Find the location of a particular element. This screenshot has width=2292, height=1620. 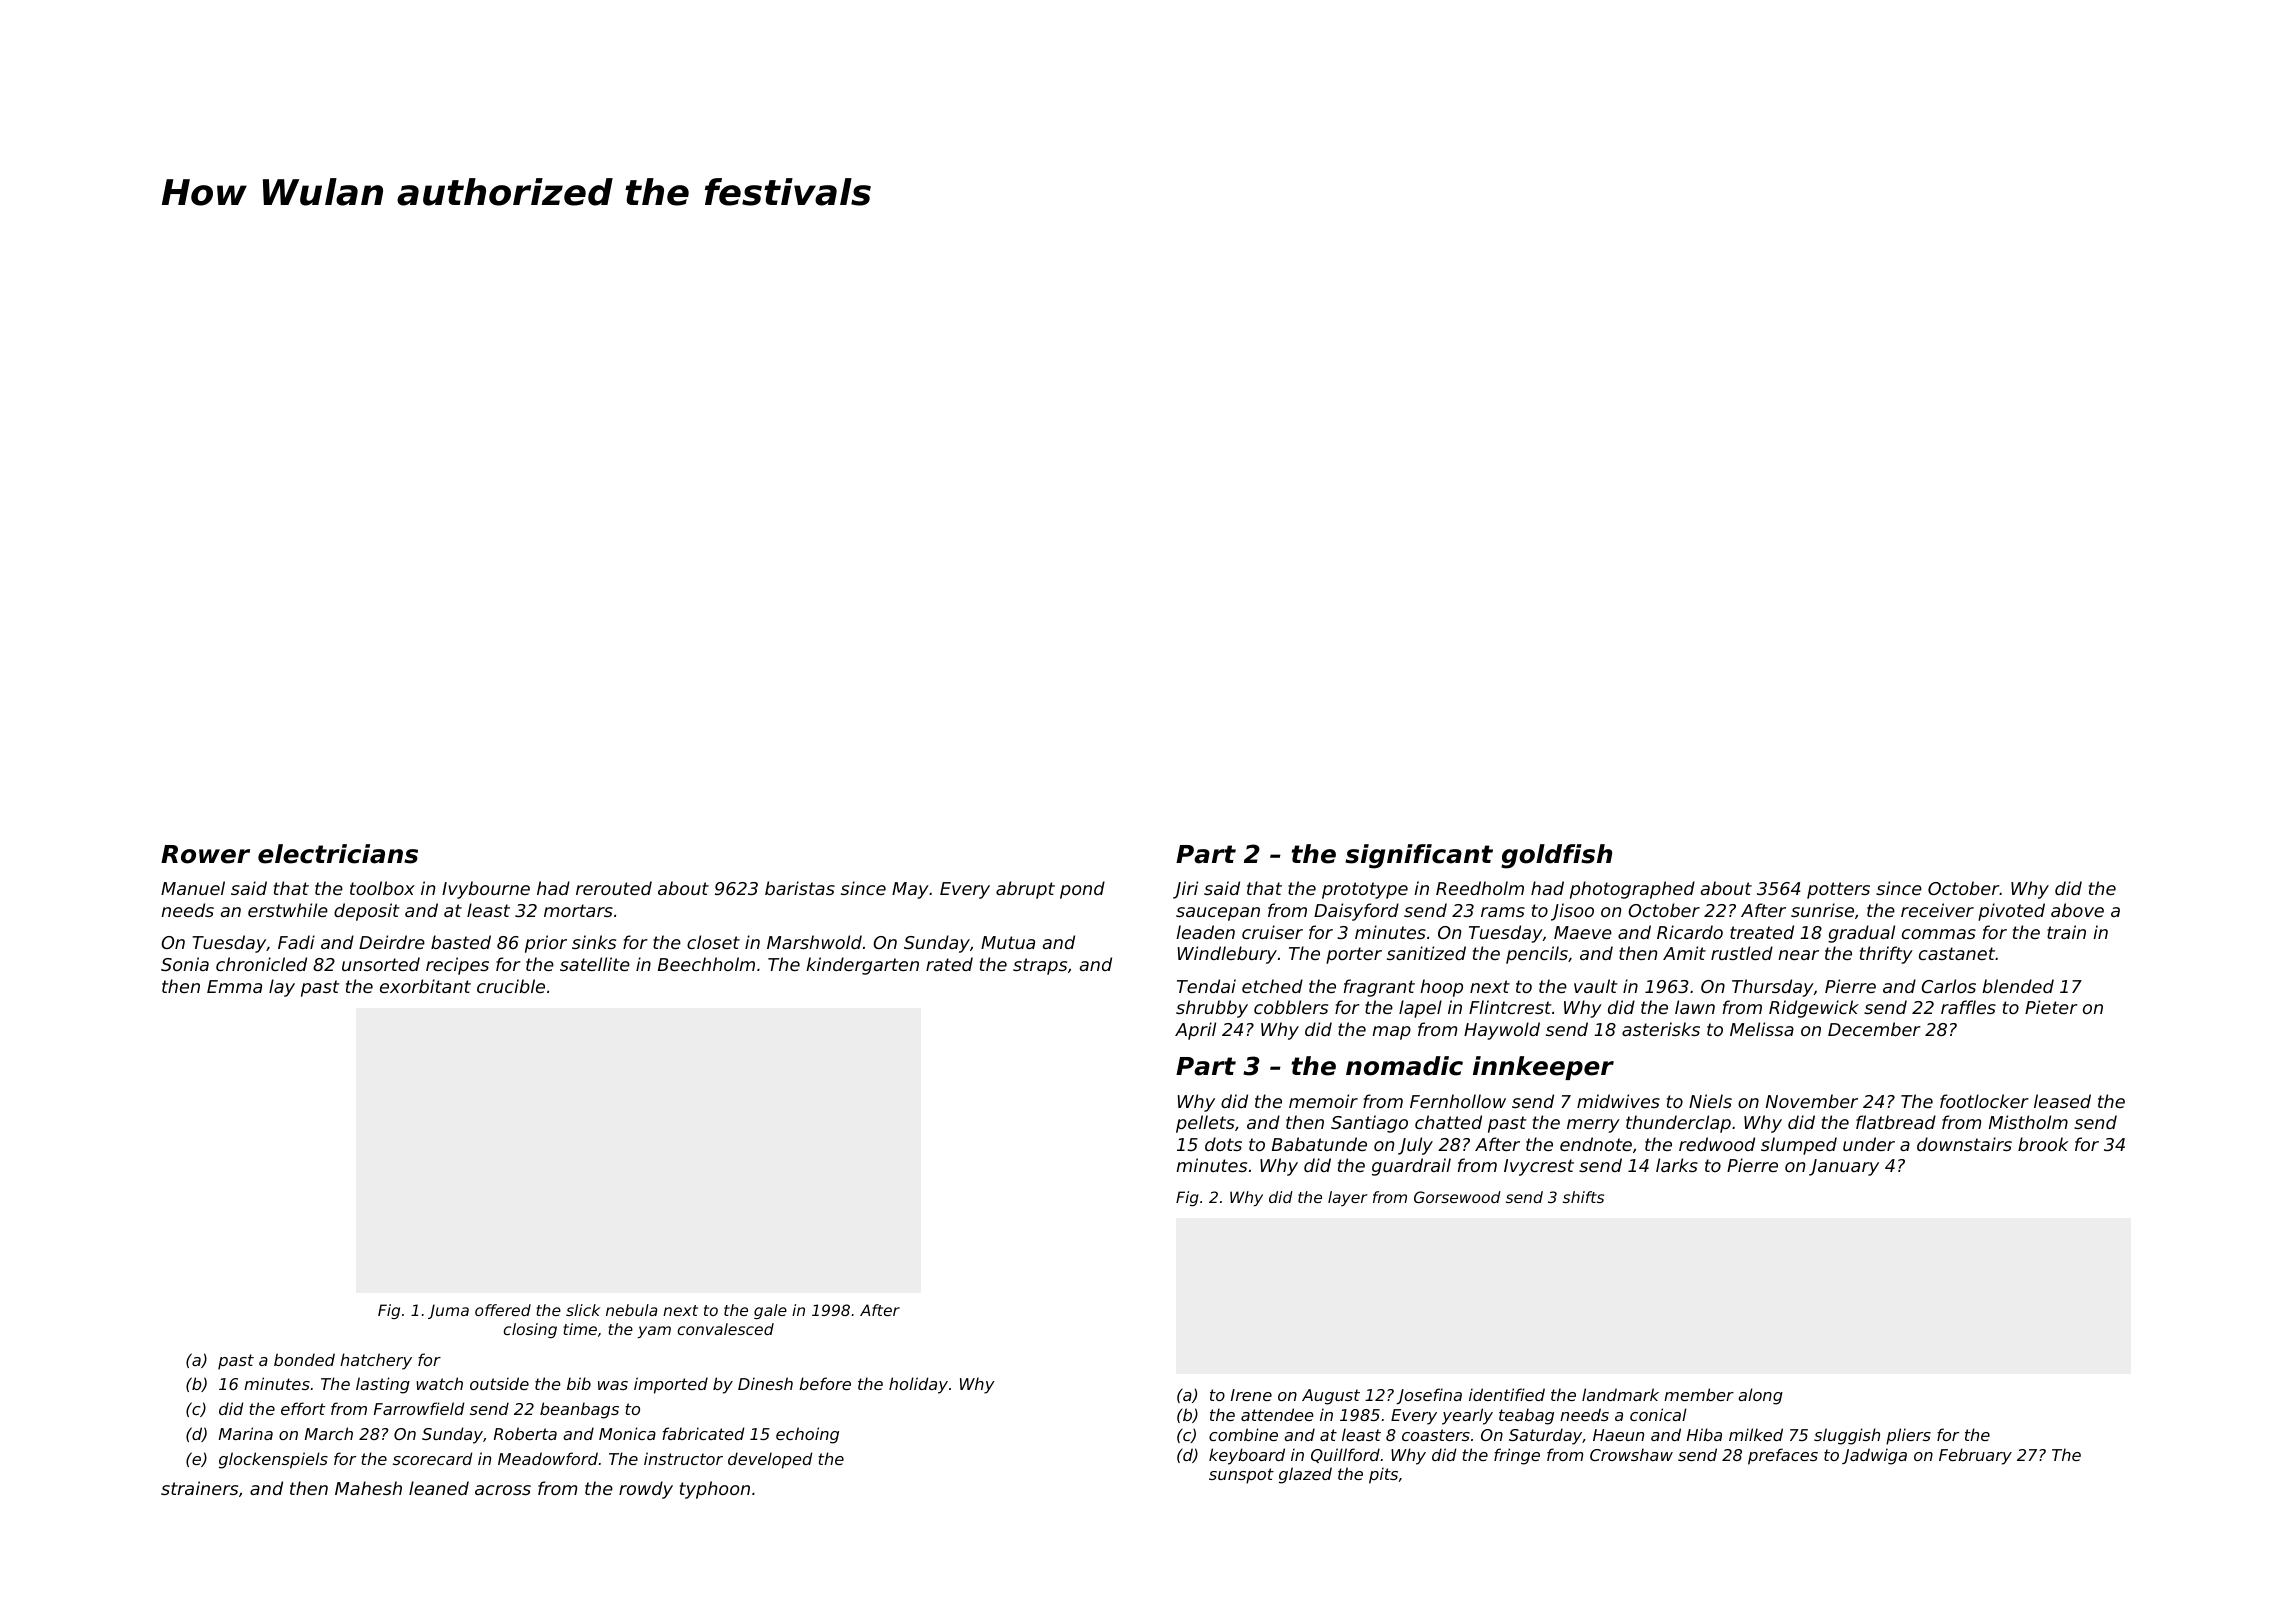

typhoon is located at coordinates (715, 1490).
